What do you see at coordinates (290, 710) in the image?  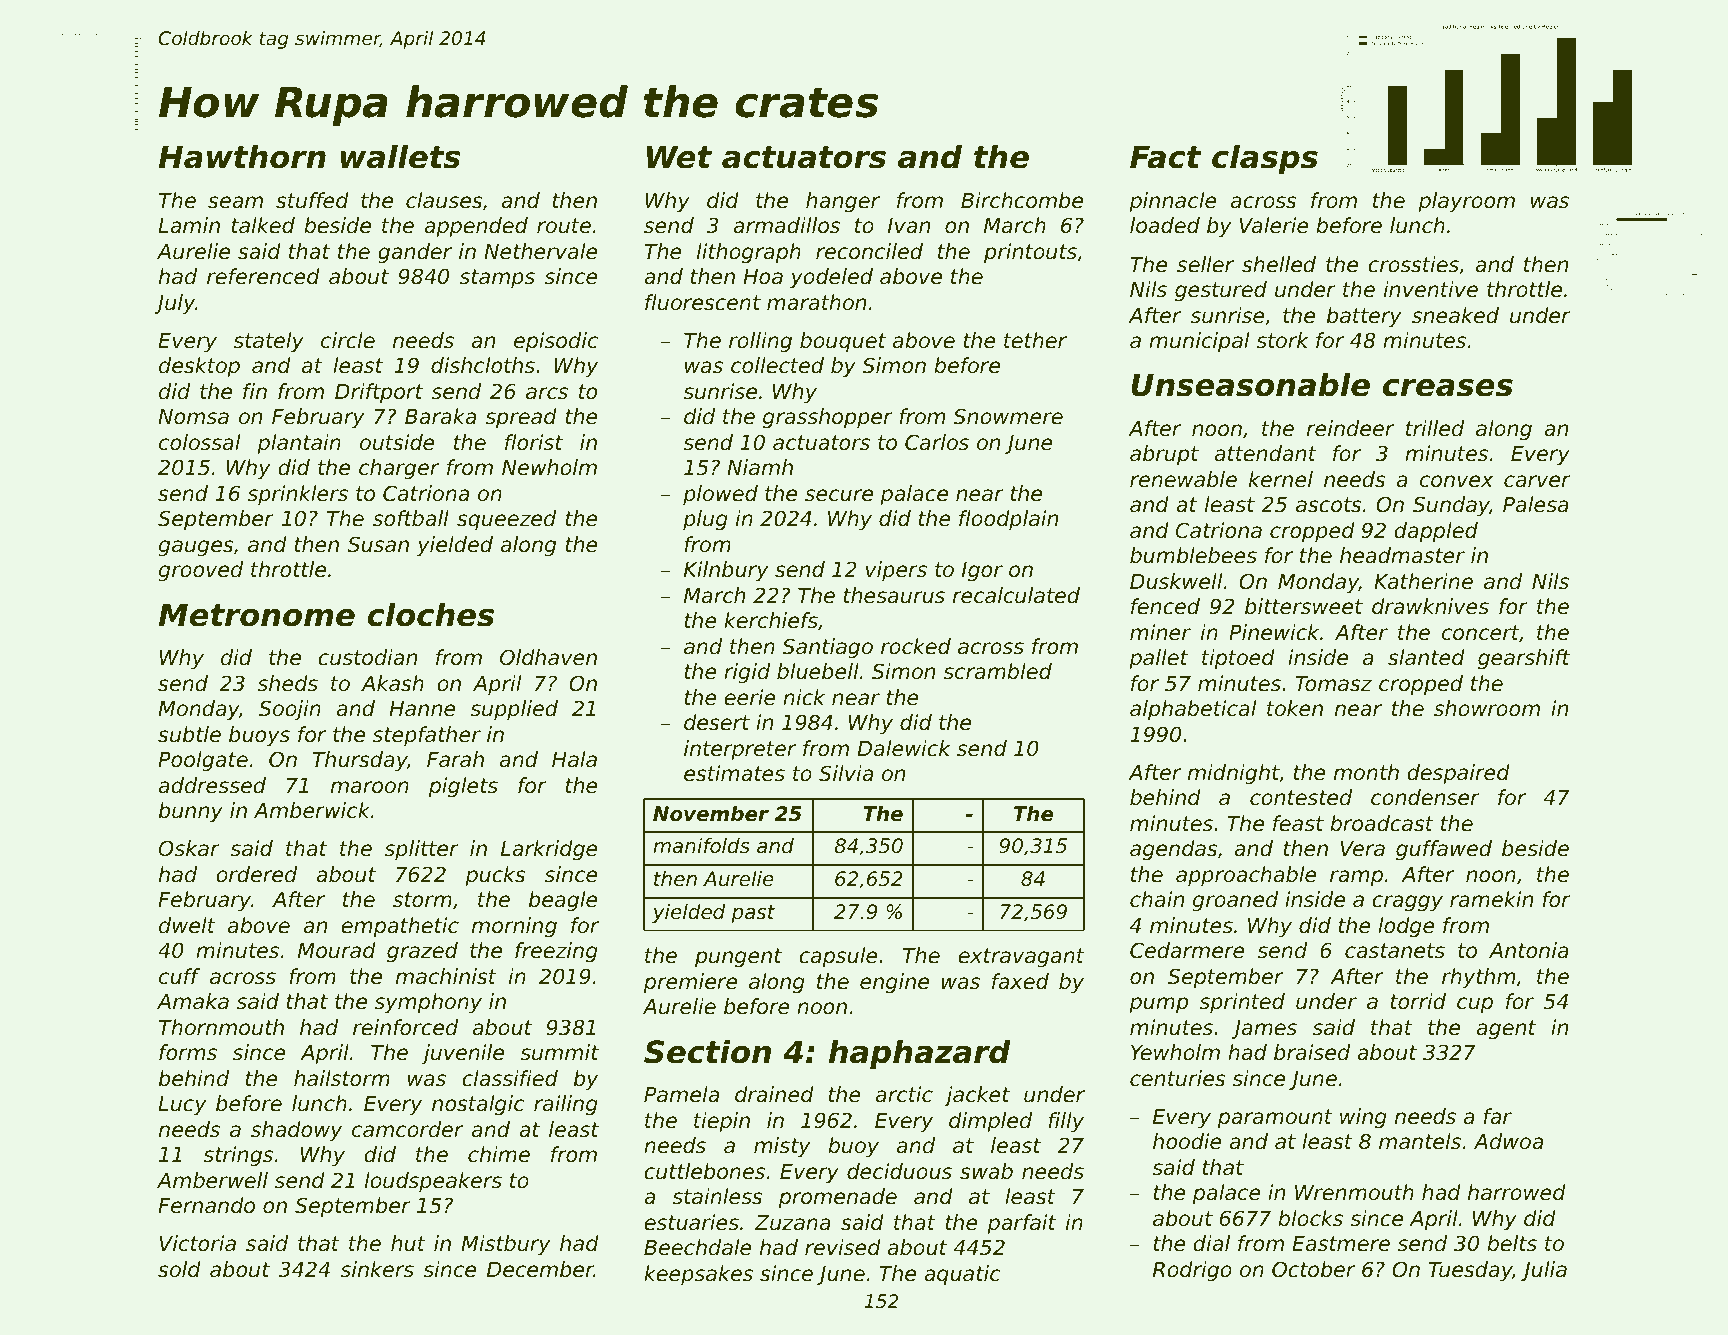 I see `Soojin` at bounding box center [290, 710].
